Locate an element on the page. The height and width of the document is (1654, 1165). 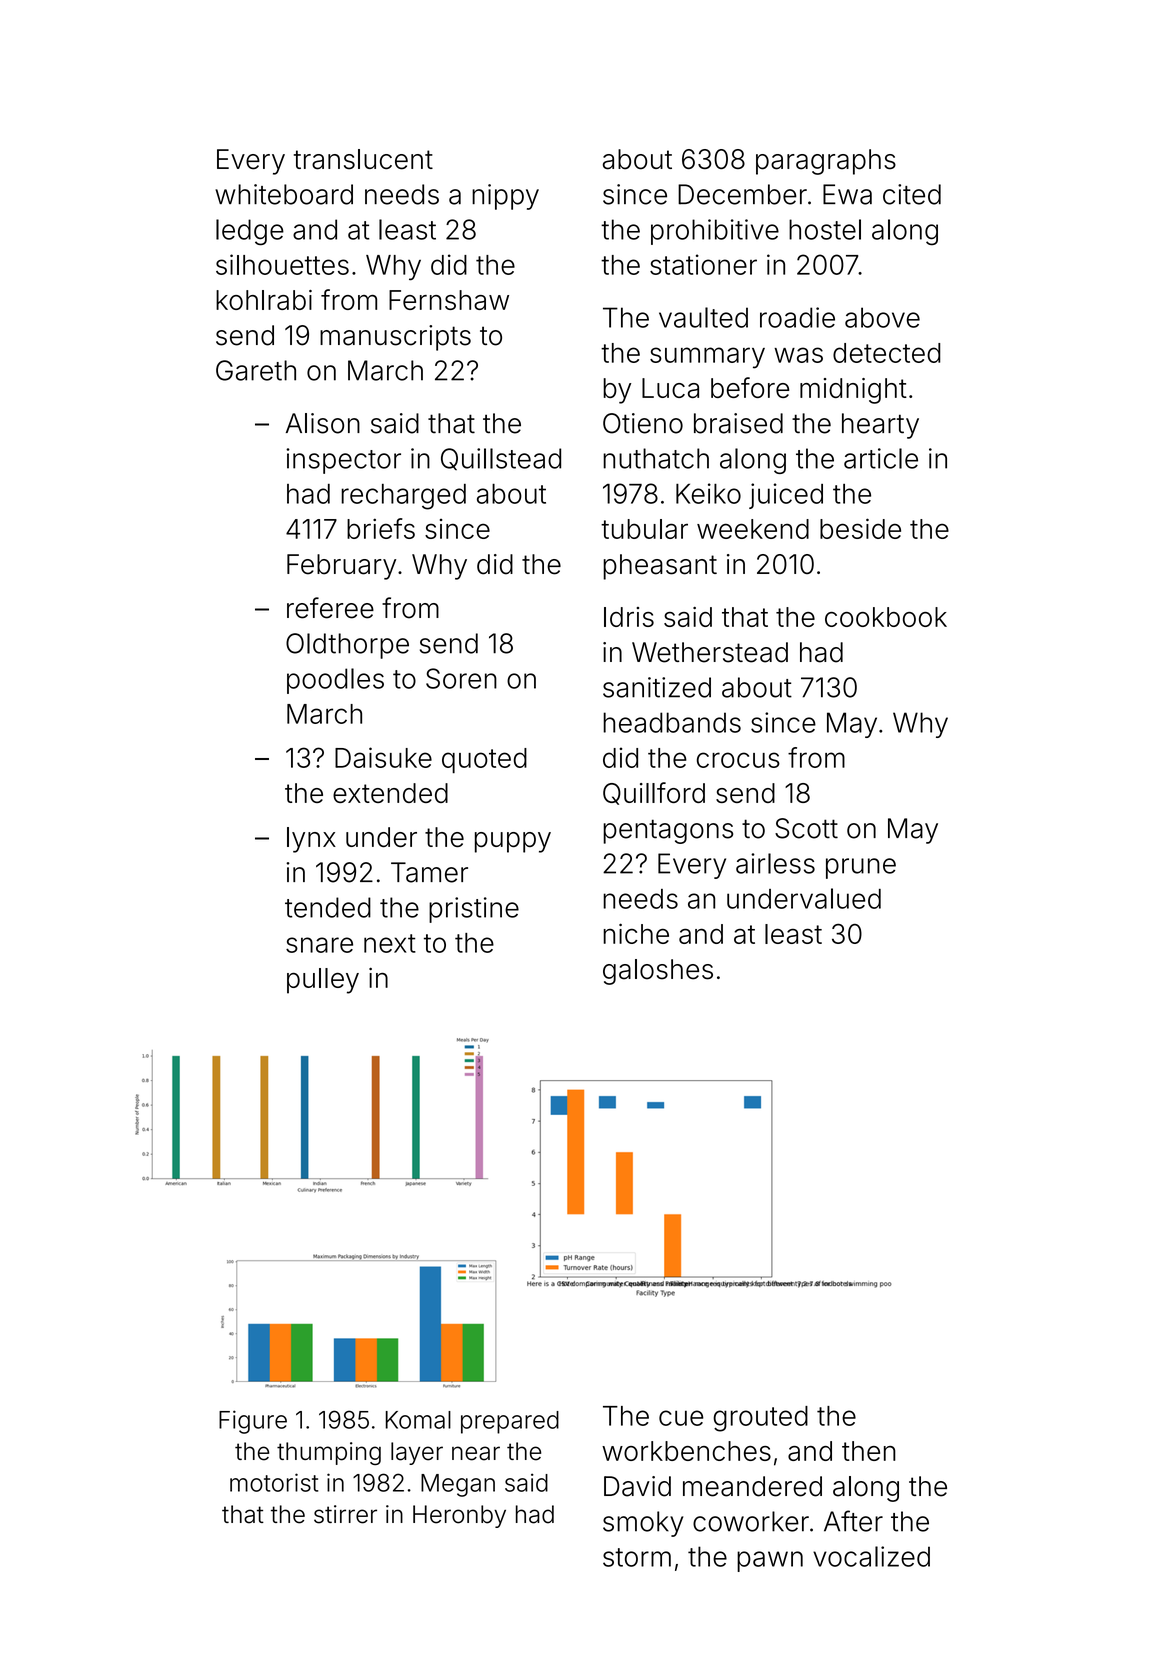
stirrer is located at coordinates (345, 1514).
